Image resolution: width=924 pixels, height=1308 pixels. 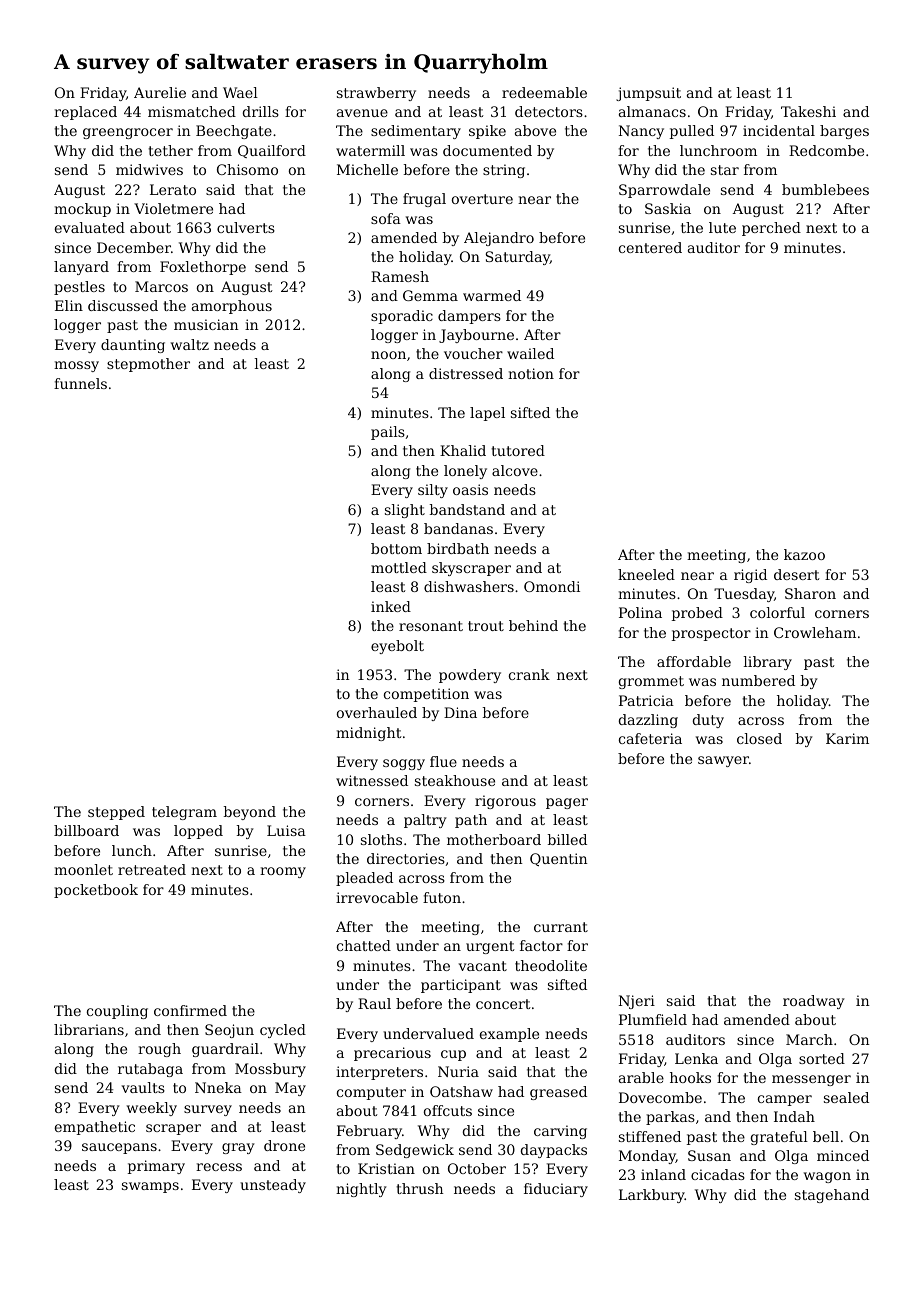 What do you see at coordinates (530, 353) in the screenshot?
I see `wailed` at bounding box center [530, 353].
